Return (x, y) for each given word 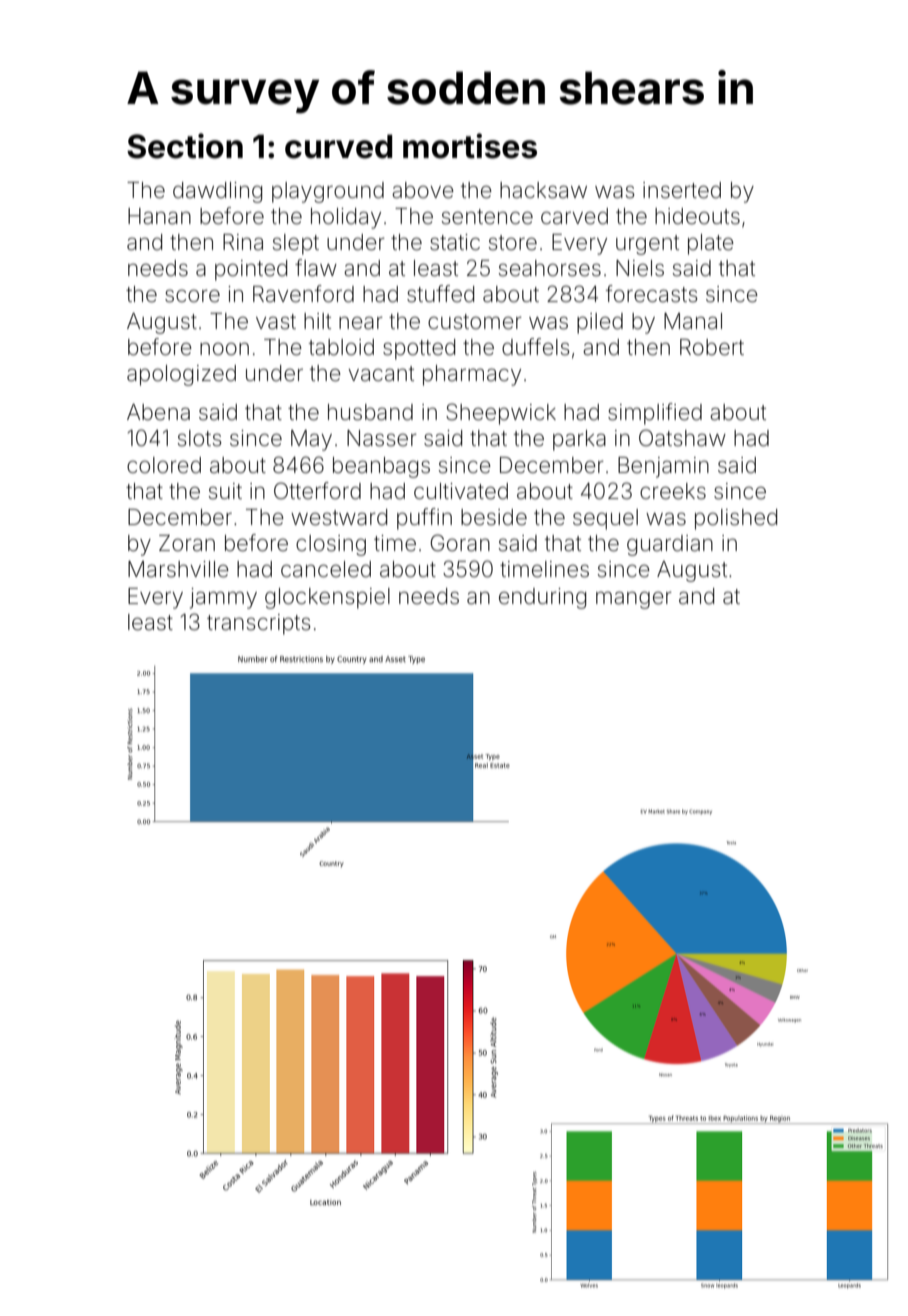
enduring (542, 598)
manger (634, 600)
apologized (181, 375)
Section (185, 146)
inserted (682, 190)
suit (225, 491)
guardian (670, 545)
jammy (223, 598)
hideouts (697, 216)
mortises (470, 146)
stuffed (440, 294)
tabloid (341, 347)
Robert (712, 347)
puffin (424, 519)
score (192, 296)
